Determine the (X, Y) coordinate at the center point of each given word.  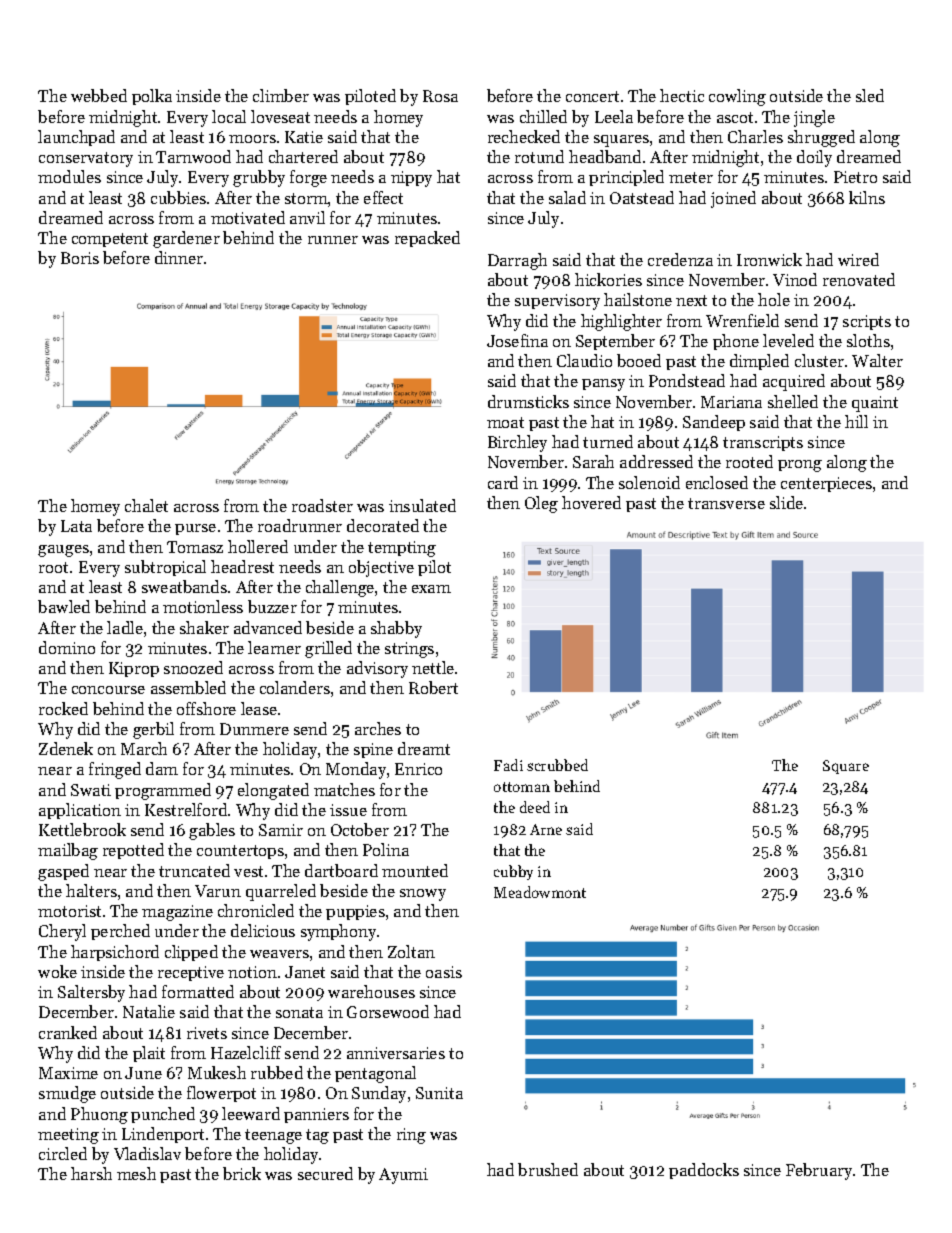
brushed (548, 1169)
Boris (80, 258)
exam (431, 589)
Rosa (440, 96)
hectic (682, 95)
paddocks (704, 1171)
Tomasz (195, 547)
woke (57, 971)
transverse (726, 503)
